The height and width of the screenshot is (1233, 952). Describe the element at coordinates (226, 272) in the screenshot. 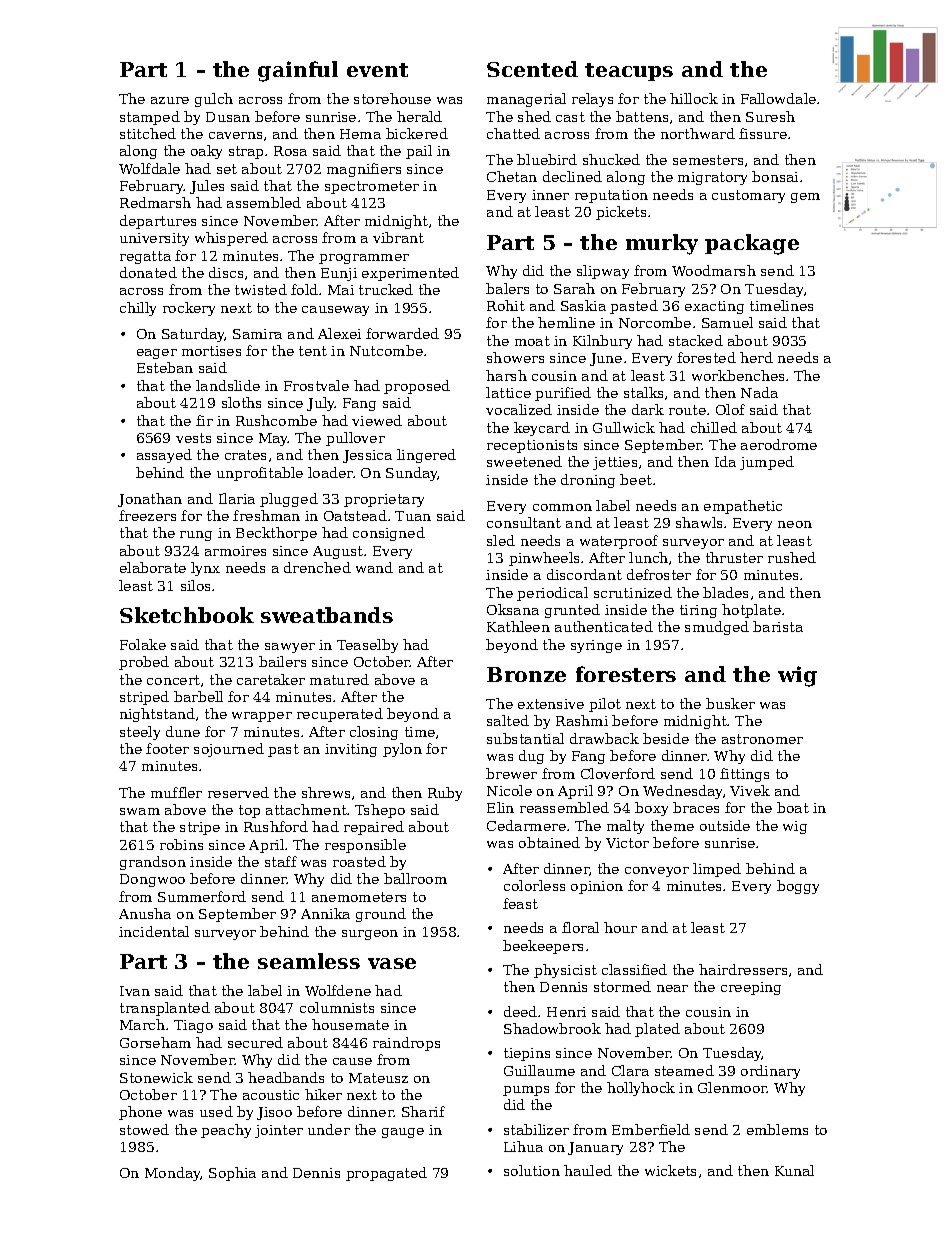

I see `discs` at that location.
